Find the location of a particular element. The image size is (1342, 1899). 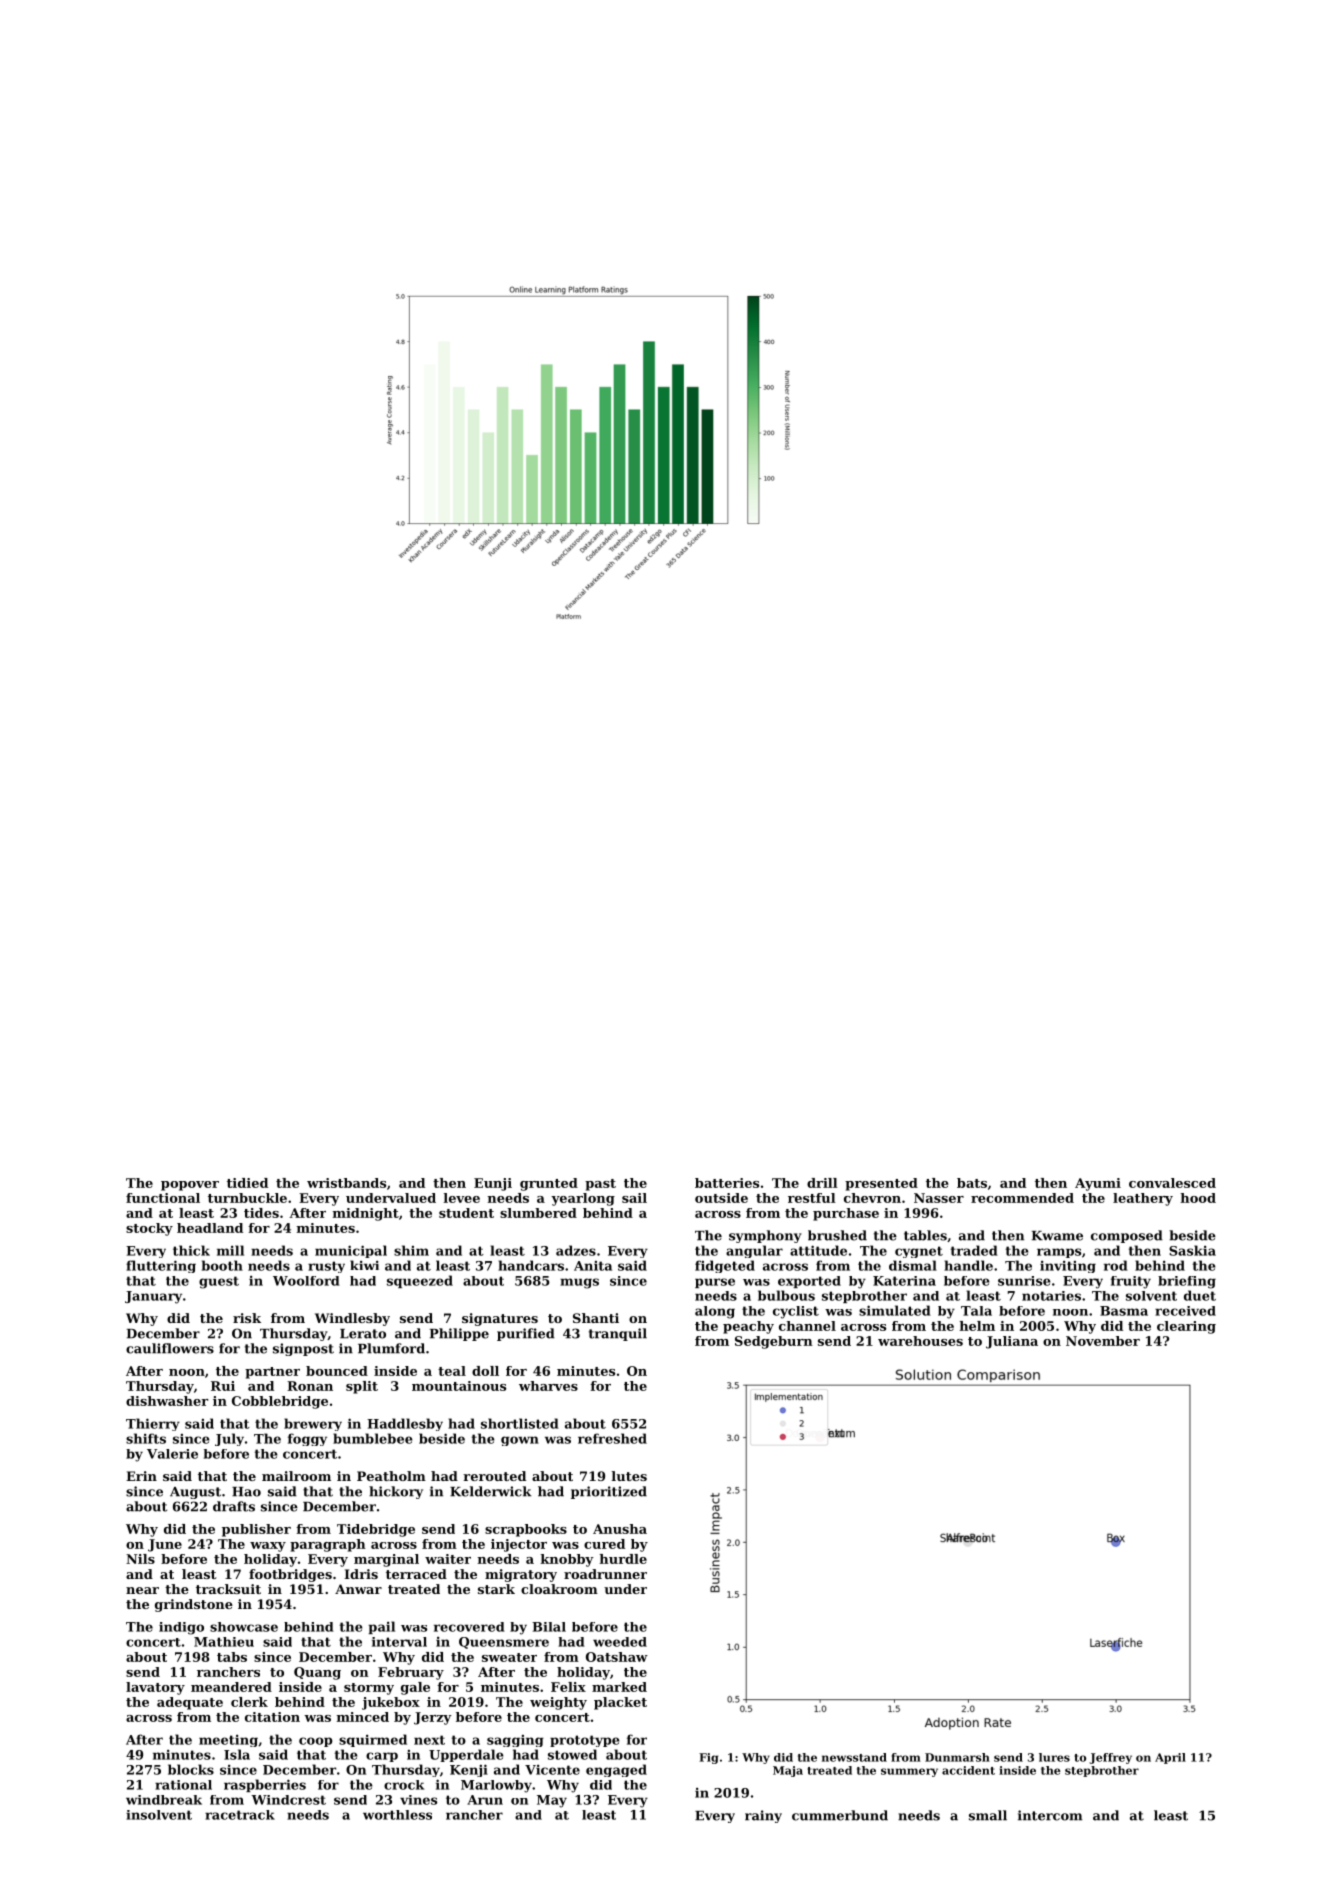

Anusha is located at coordinates (620, 1529).
